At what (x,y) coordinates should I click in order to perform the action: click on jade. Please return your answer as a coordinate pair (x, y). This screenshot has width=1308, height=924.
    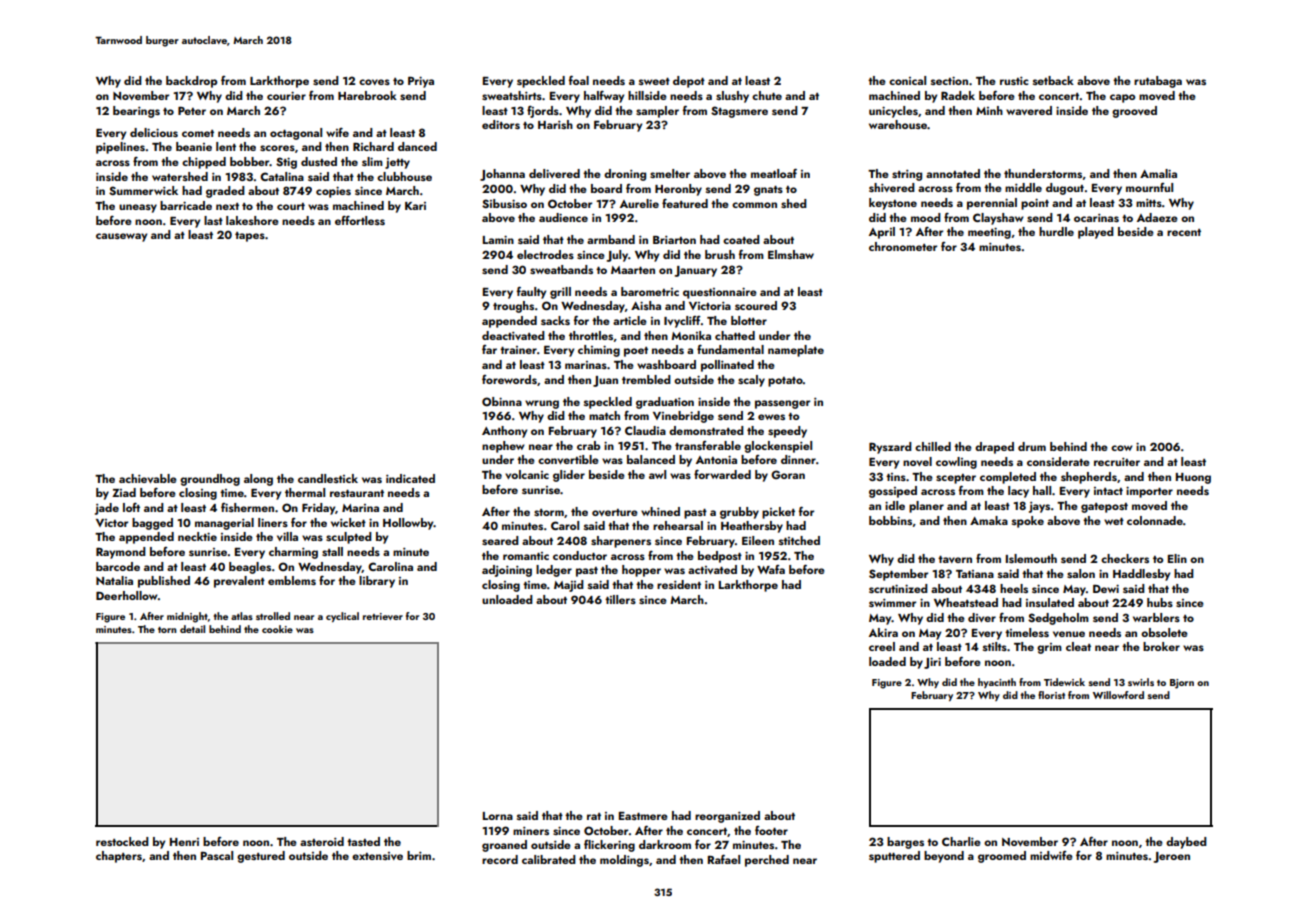
    Looking at the image, I should click on (107, 509).
